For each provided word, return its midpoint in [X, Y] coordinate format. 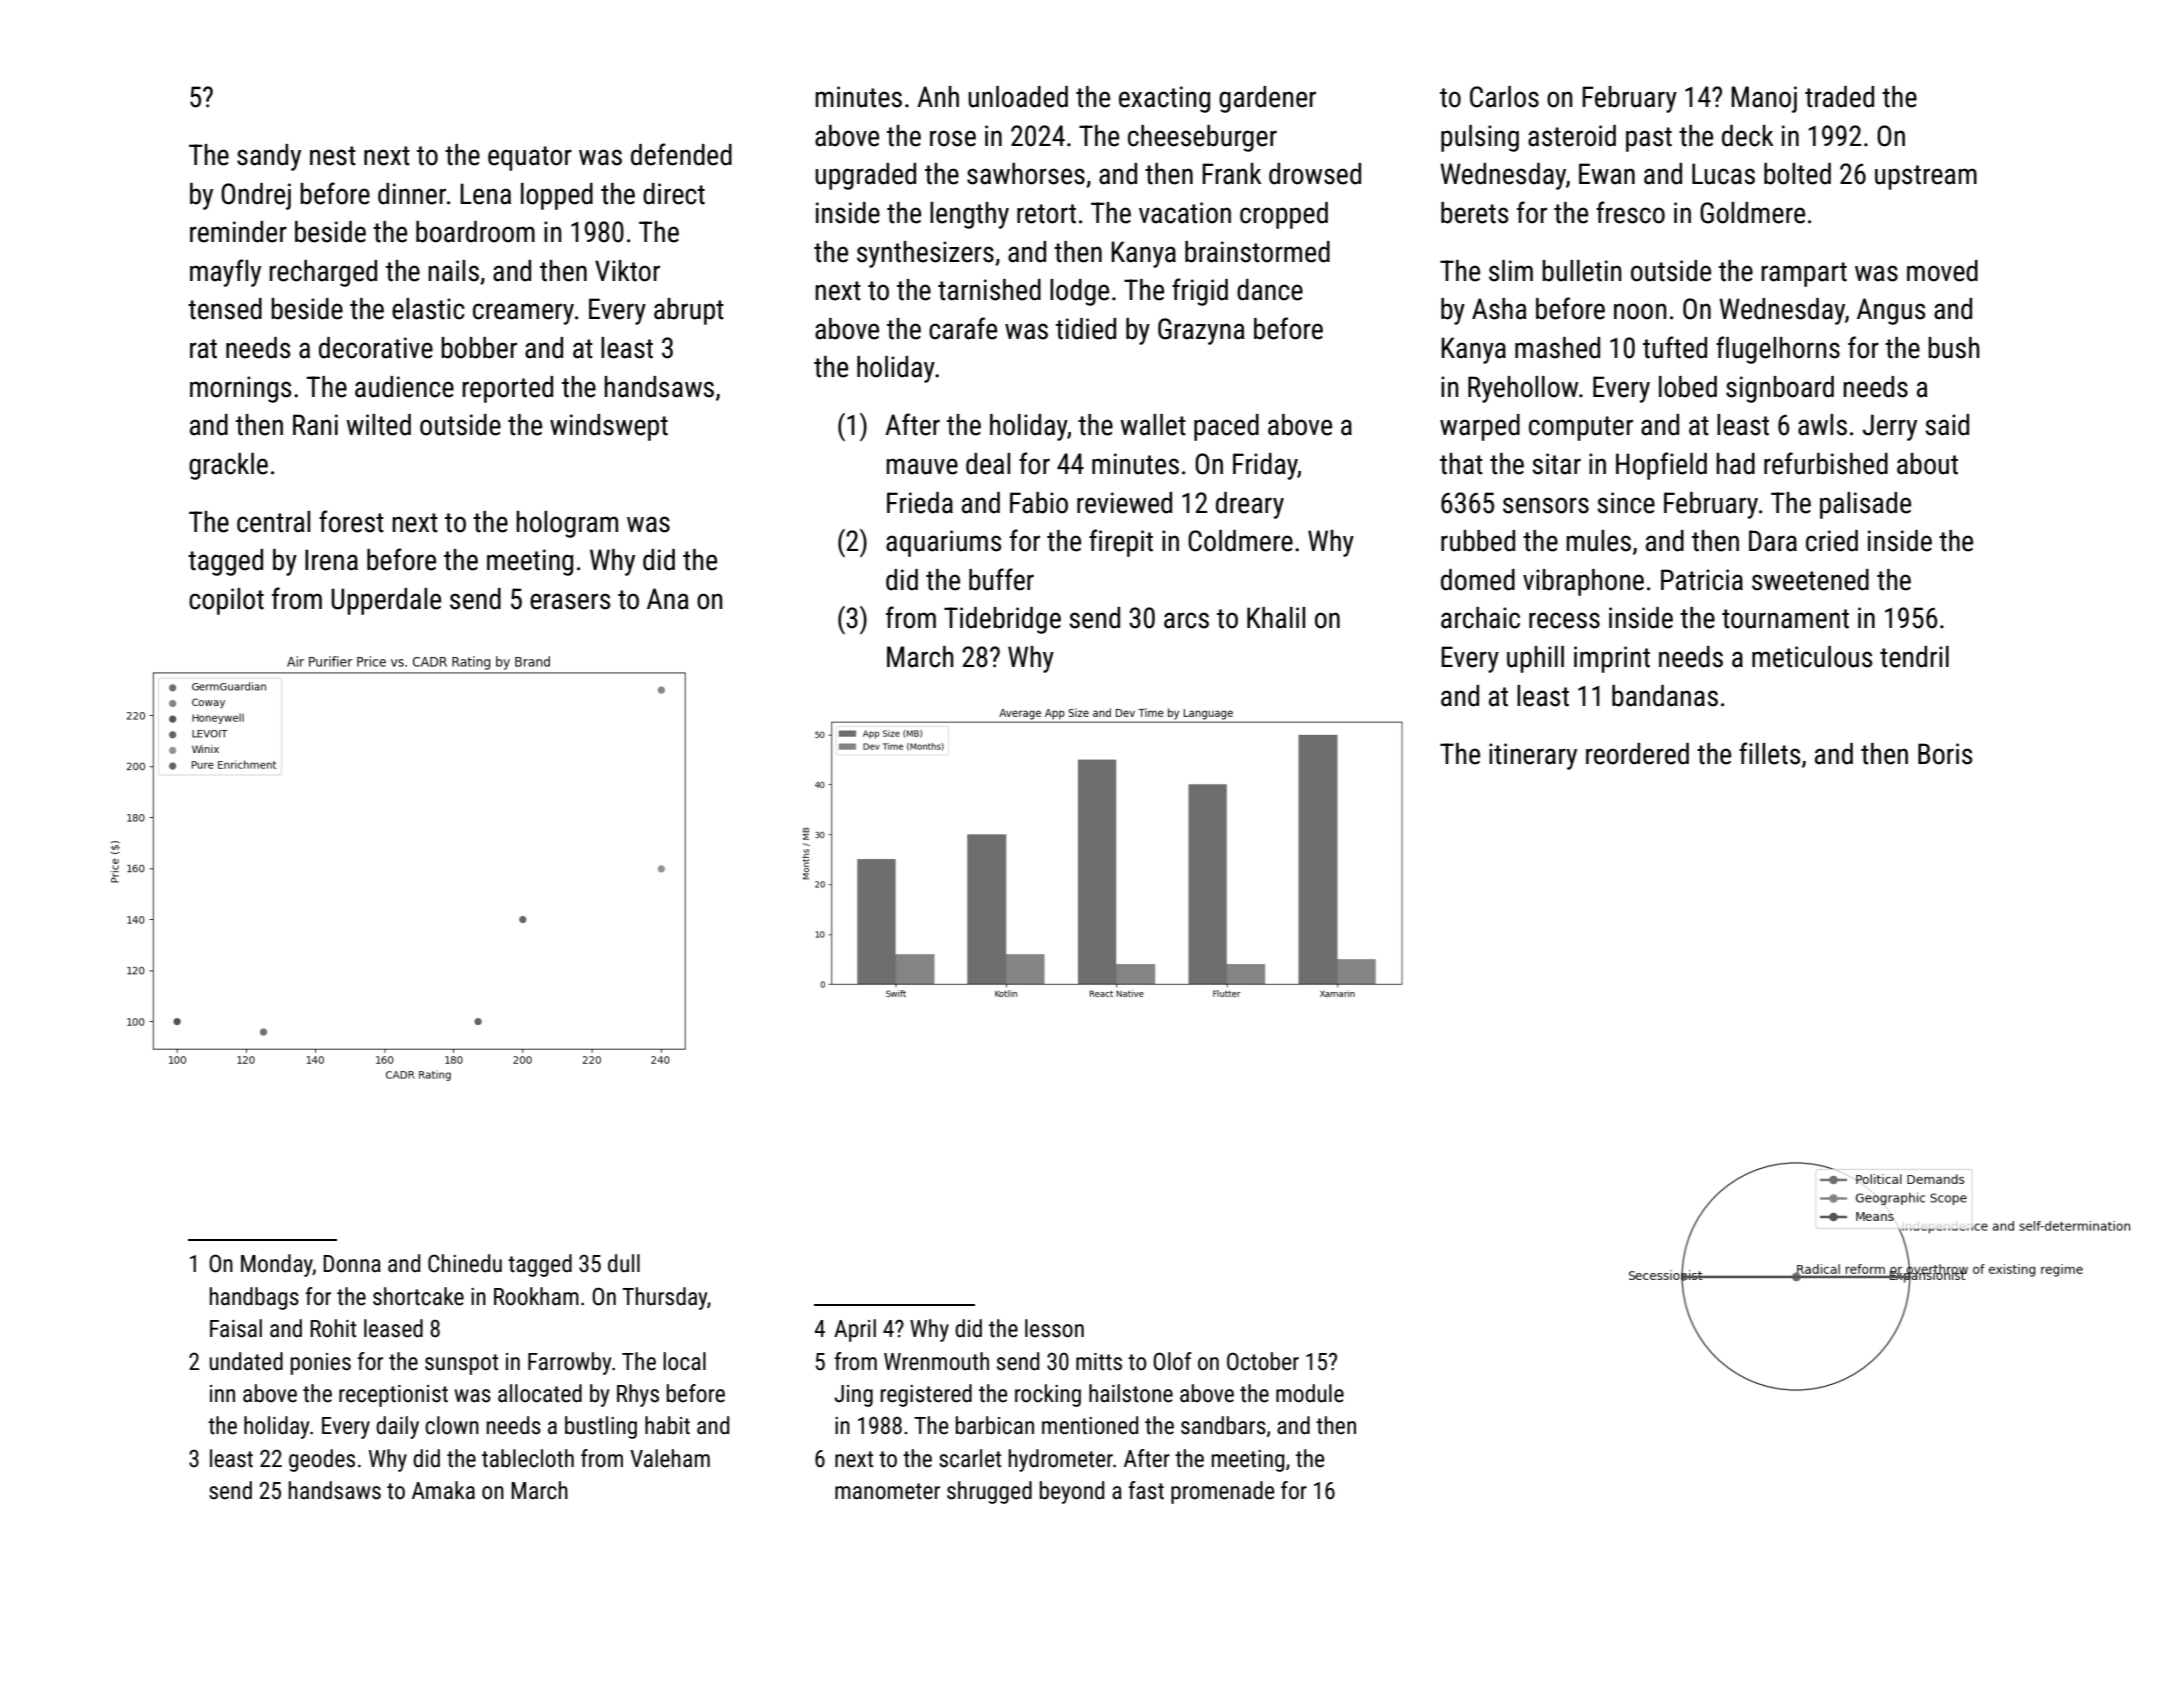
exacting [1164, 99]
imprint [1612, 659]
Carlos [1504, 97]
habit [667, 1425]
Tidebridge [1002, 620]
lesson [1054, 1328]
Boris [1945, 754]
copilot [226, 601]
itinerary [1533, 756]
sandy [269, 157]
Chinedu [465, 1263]
